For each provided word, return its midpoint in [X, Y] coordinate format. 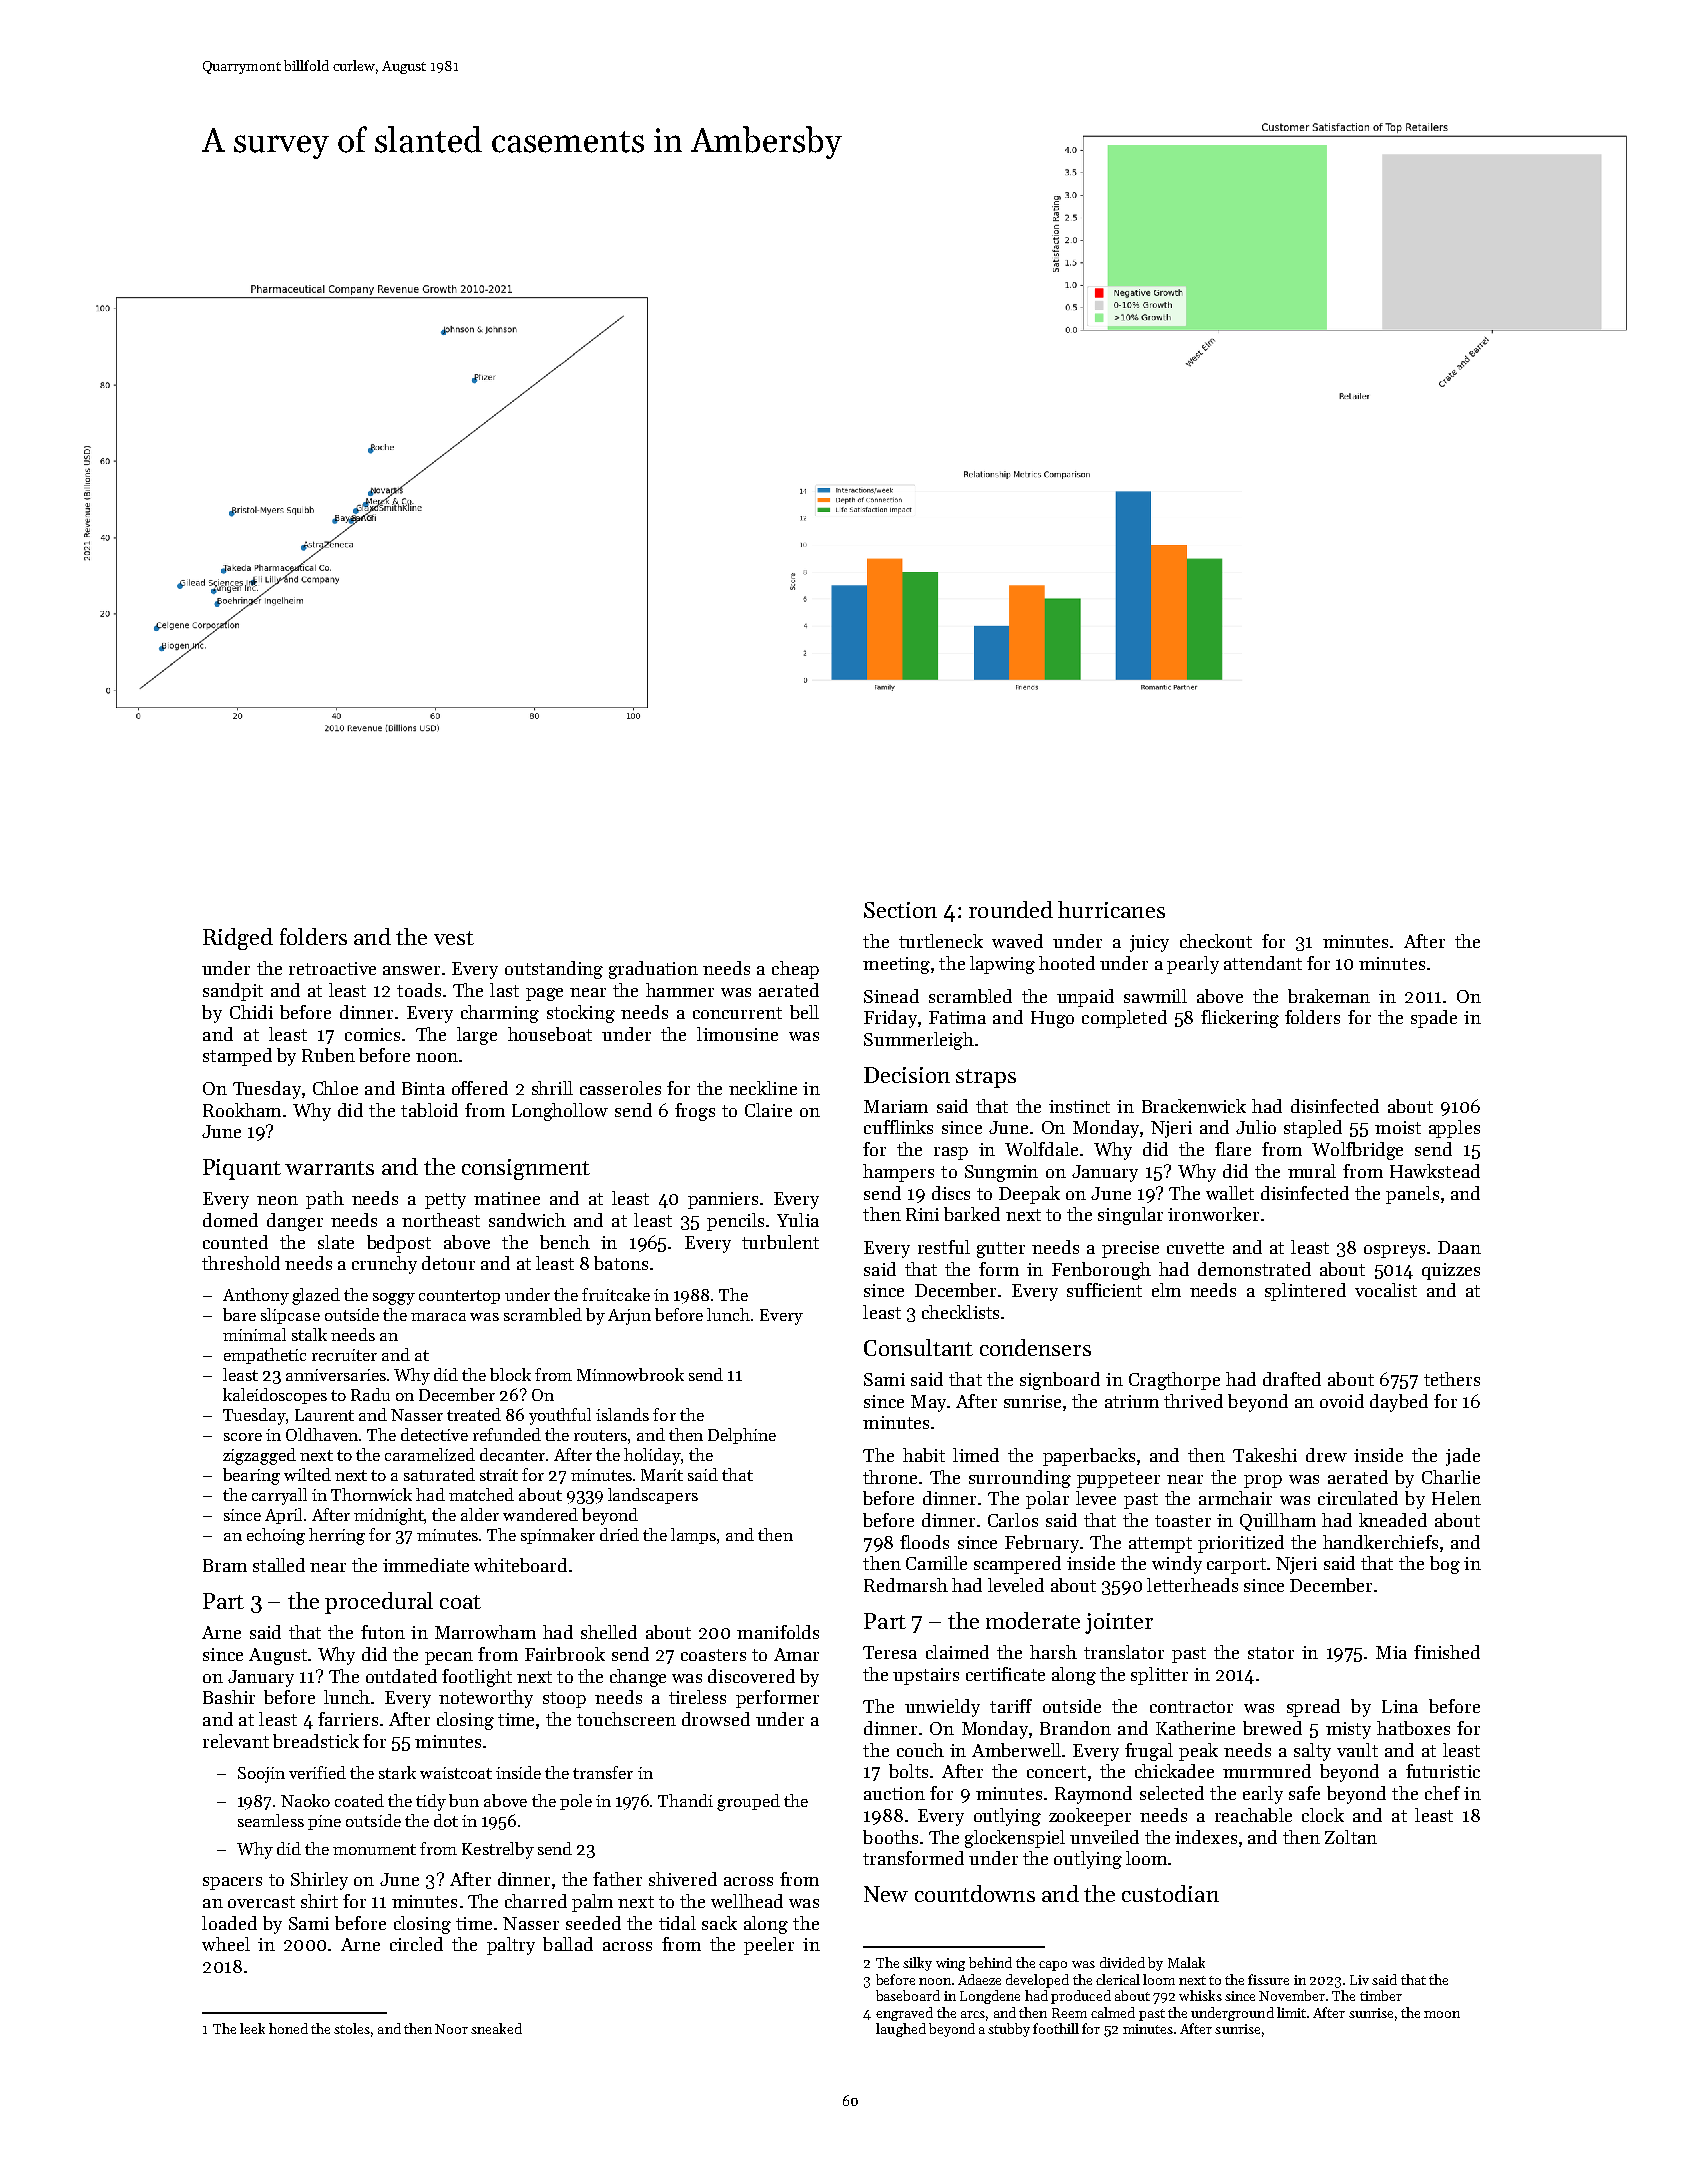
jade [1463, 1457]
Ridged [238, 939]
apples [1454, 1129]
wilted [307, 1474]
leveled [1016, 1585]
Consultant [918, 1347]
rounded [1011, 909]
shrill [552, 1088]
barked [972, 1214]
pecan [449, 1658]
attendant [1263, 963]
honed [288, 2028]
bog [1445, 1565]
